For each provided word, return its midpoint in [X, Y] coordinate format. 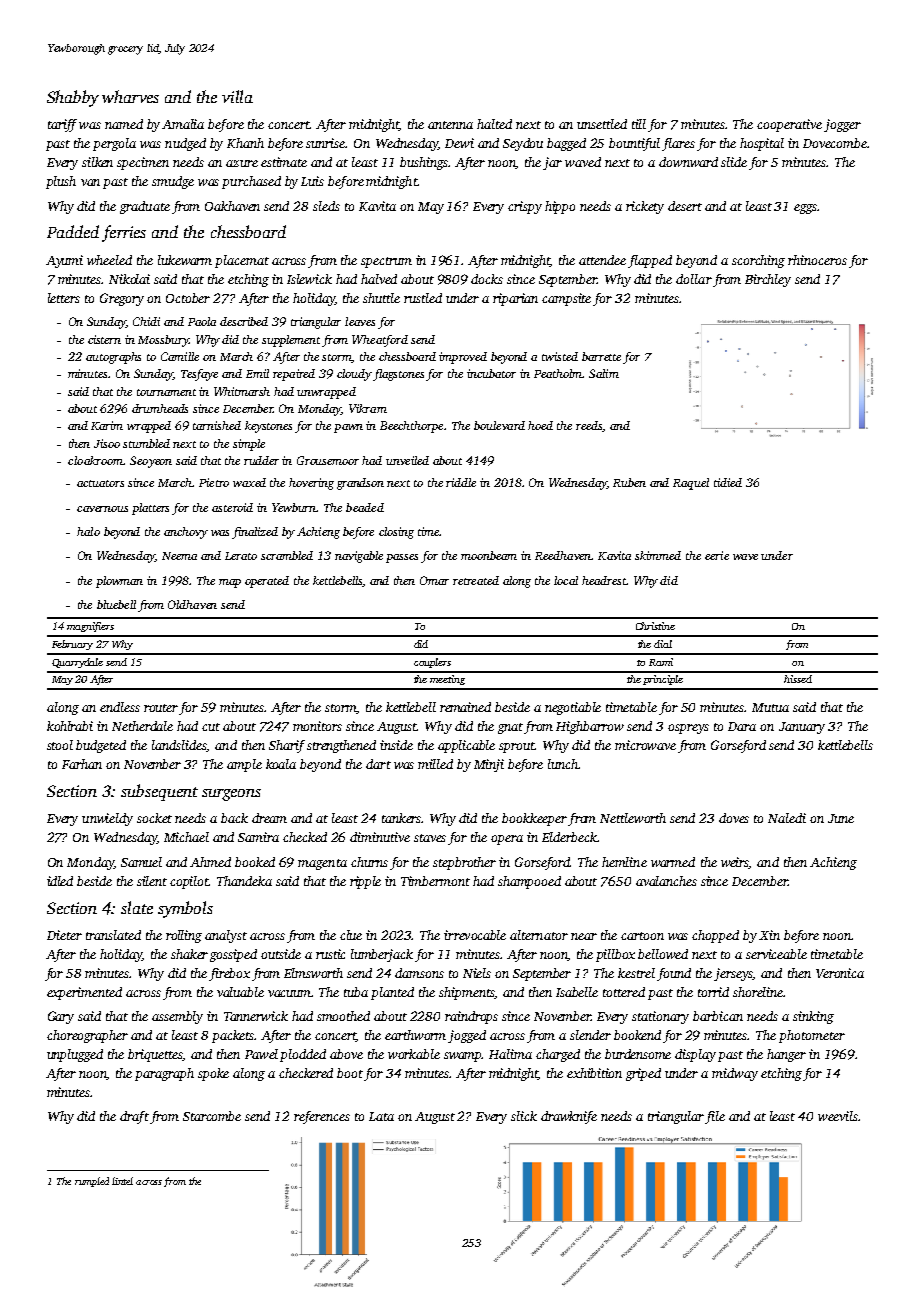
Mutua [770, 707]
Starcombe [212, 1116]
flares [678, 144]
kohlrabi [70, 726]
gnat [510, 728]
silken [97, 162]
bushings [424, 163]
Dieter [64, 935]
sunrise [326, 143]
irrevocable [475, 935]
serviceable [776, 954]
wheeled [109, 260]
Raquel [691, 484]
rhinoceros [817, 260]
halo [88, 531]
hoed [540, 425]
